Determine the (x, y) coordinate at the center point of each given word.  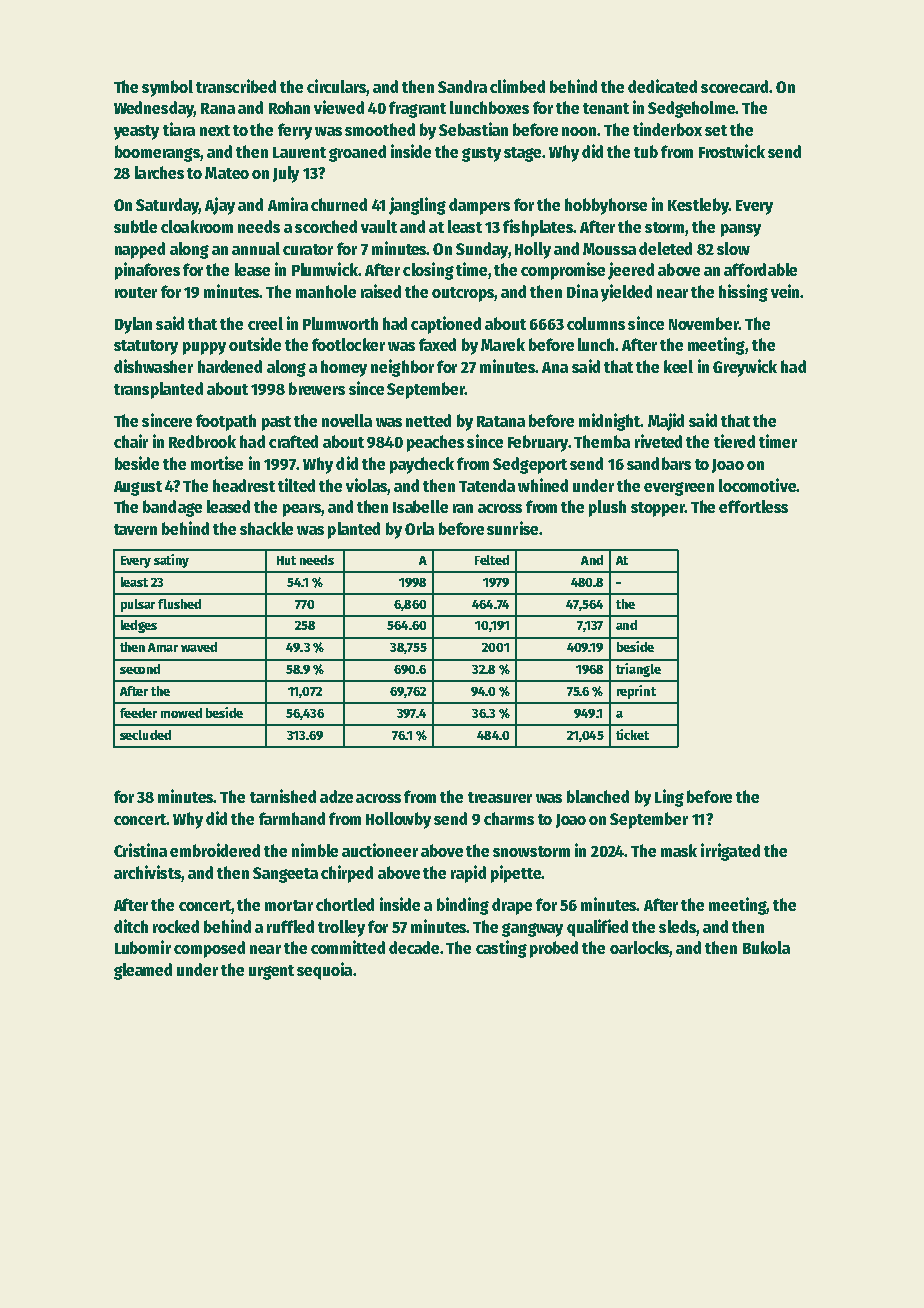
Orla (419, 528)
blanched (598, 796)
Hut (286, 560)
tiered (734, 441)
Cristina (140, 850)
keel (678, 366)
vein (785, 291)
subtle (135, 226)
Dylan (133, 325)
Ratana (501, 421)
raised (381, 291)
